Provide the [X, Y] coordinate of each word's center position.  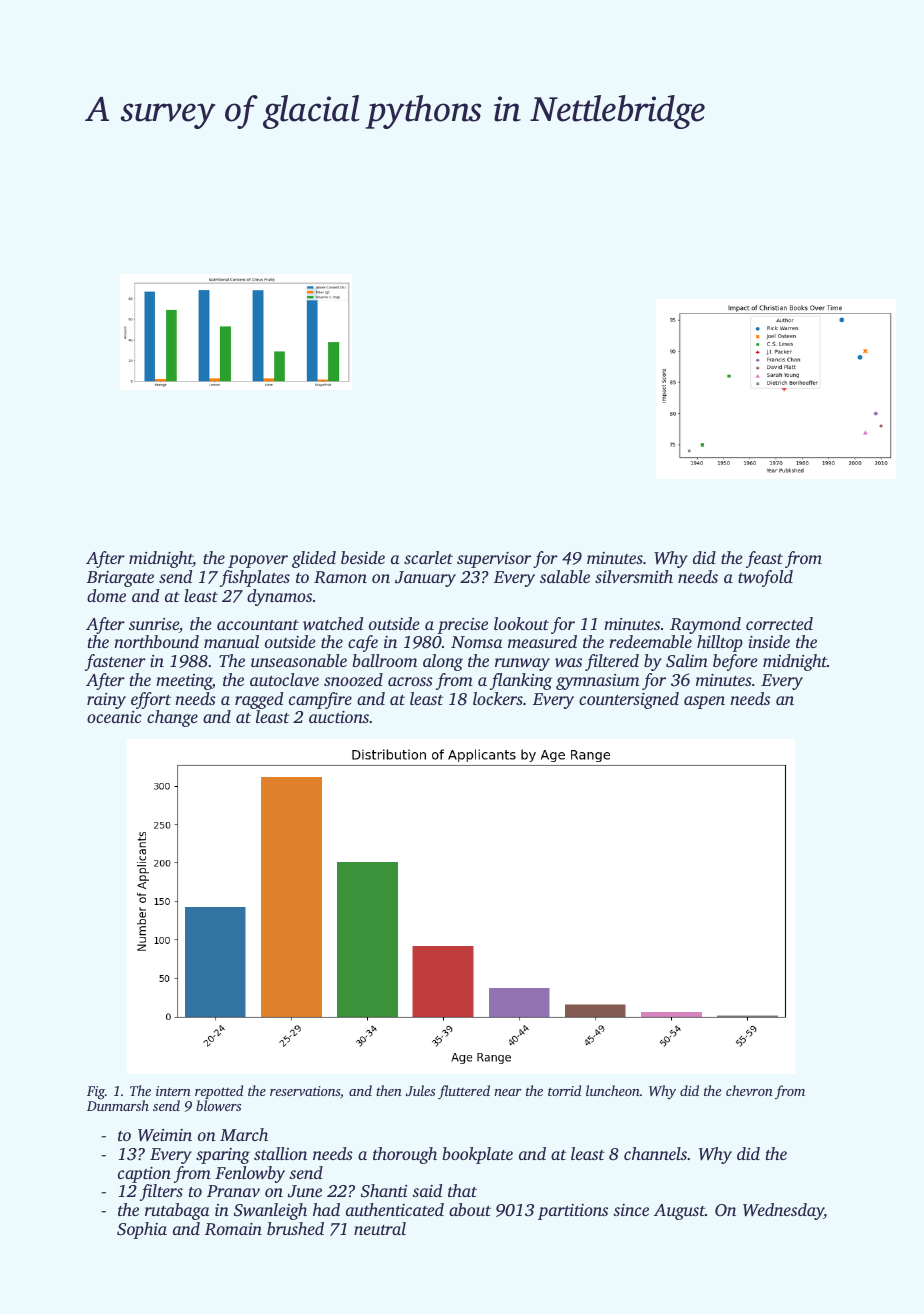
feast [764, 559]
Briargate [120, 579]
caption [144, 1175]
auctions [339, 717]
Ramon [340, 577]
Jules [420, 1090]
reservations [305, 1091]
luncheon [613, 1090]
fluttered [464, 1092]
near [508, 1092]
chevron [749, 1090]
